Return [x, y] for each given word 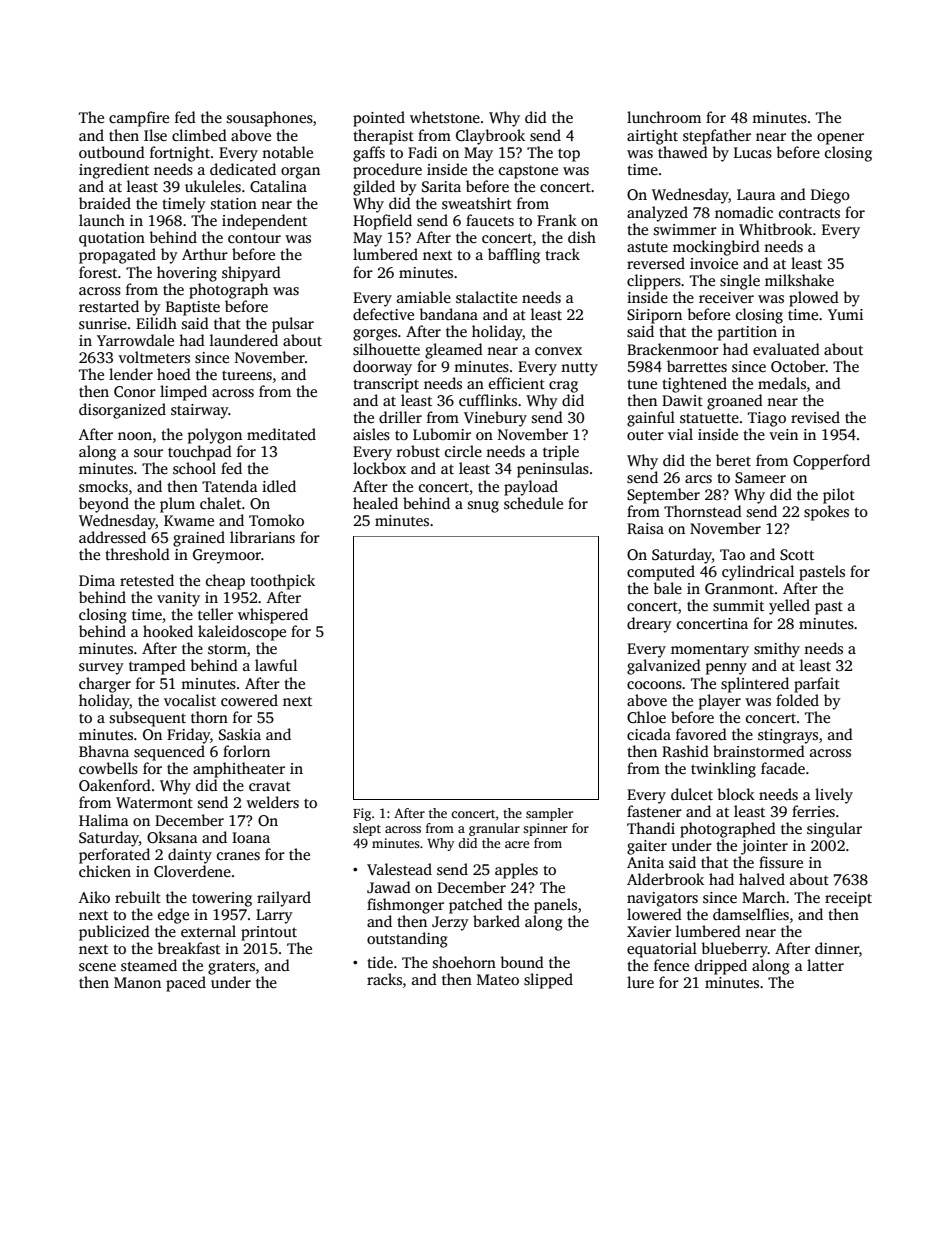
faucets [490, 220]
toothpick [282, 582]
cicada [649, 734]
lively [834, 796]
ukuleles [213, 186]
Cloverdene [192, 871]
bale [667, 588]
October [798, 366]
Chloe [646, 717]
